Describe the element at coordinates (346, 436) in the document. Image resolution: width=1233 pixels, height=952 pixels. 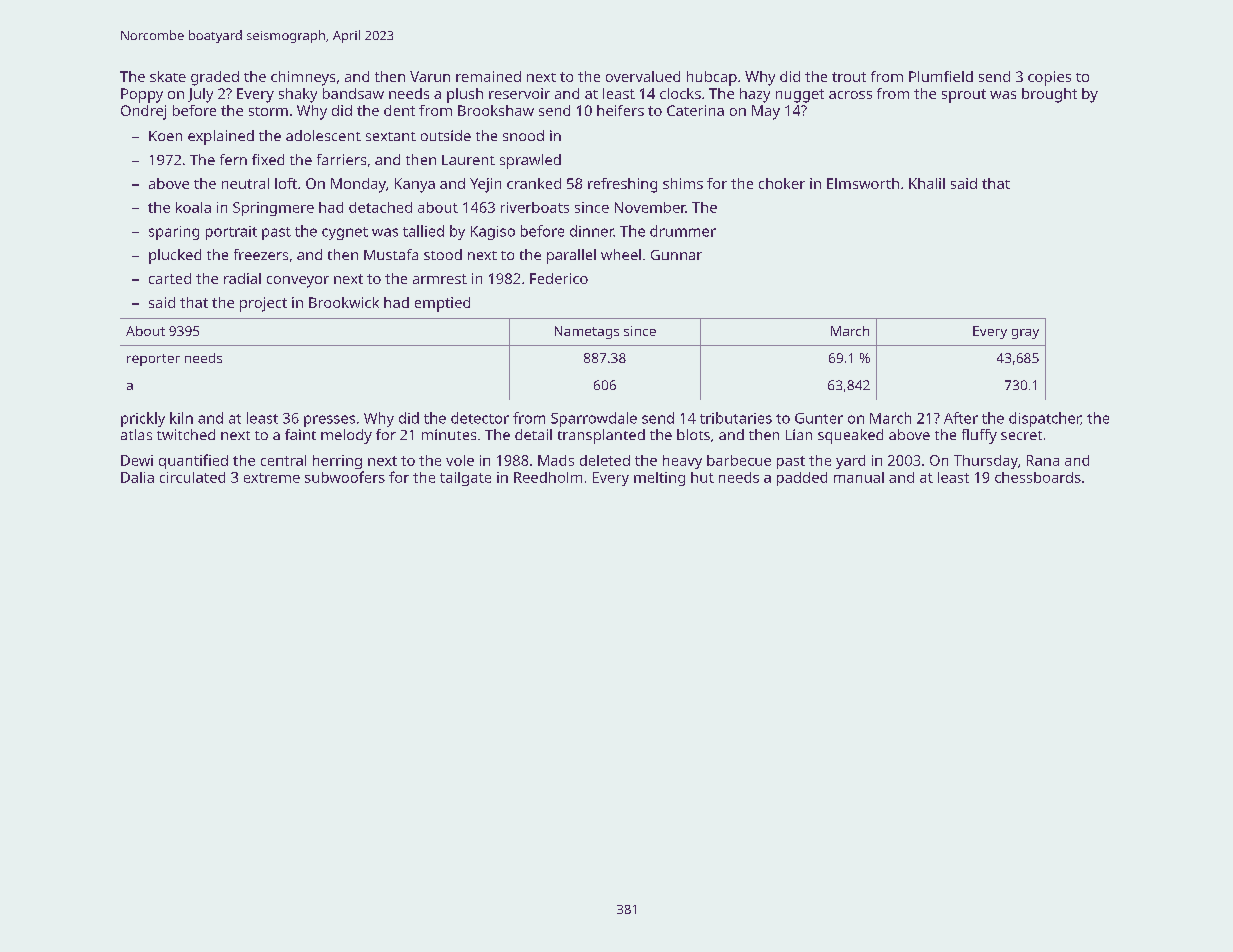
I see `melody` at that location.
